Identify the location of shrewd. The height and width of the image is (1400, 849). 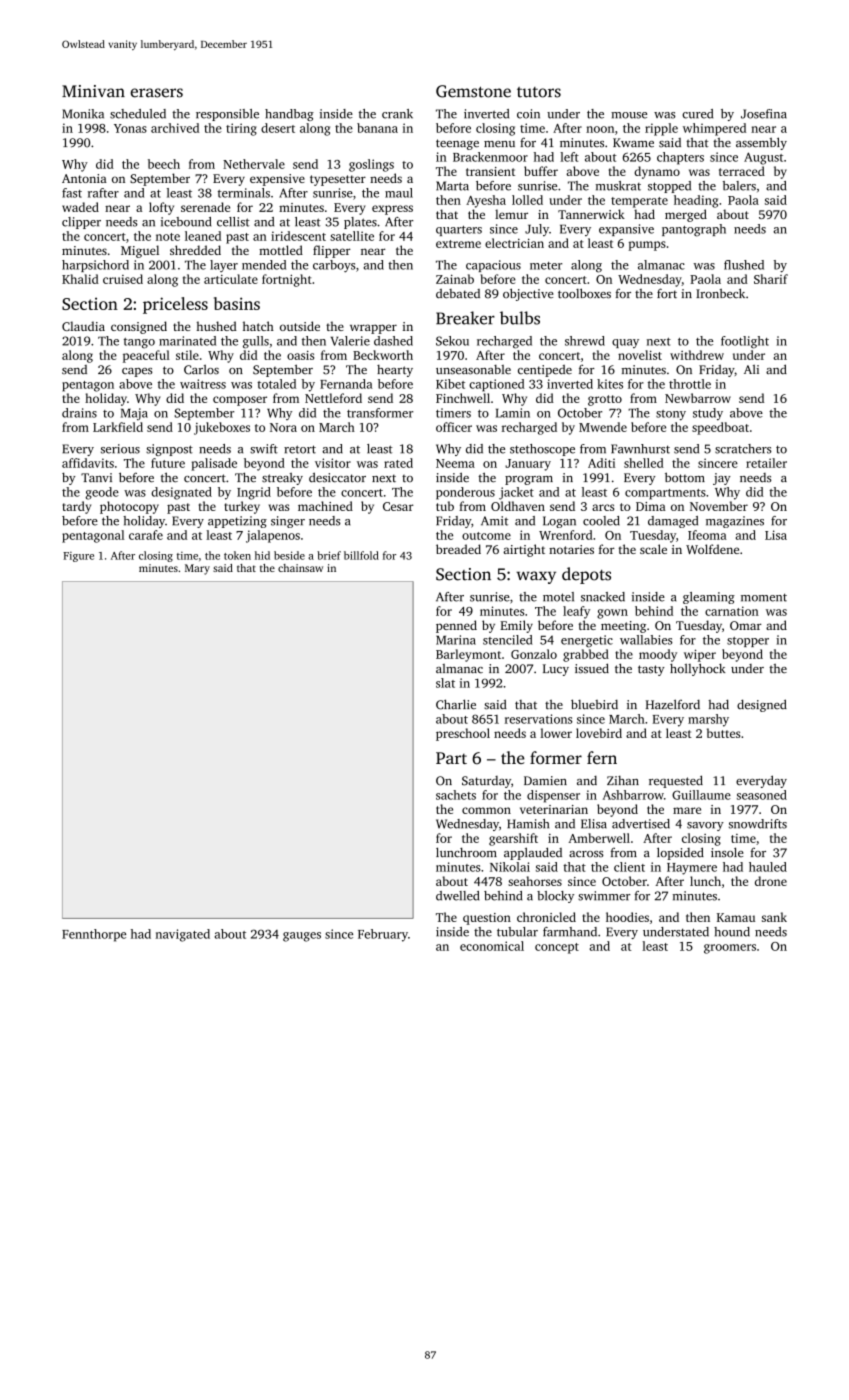
(585, 341).
